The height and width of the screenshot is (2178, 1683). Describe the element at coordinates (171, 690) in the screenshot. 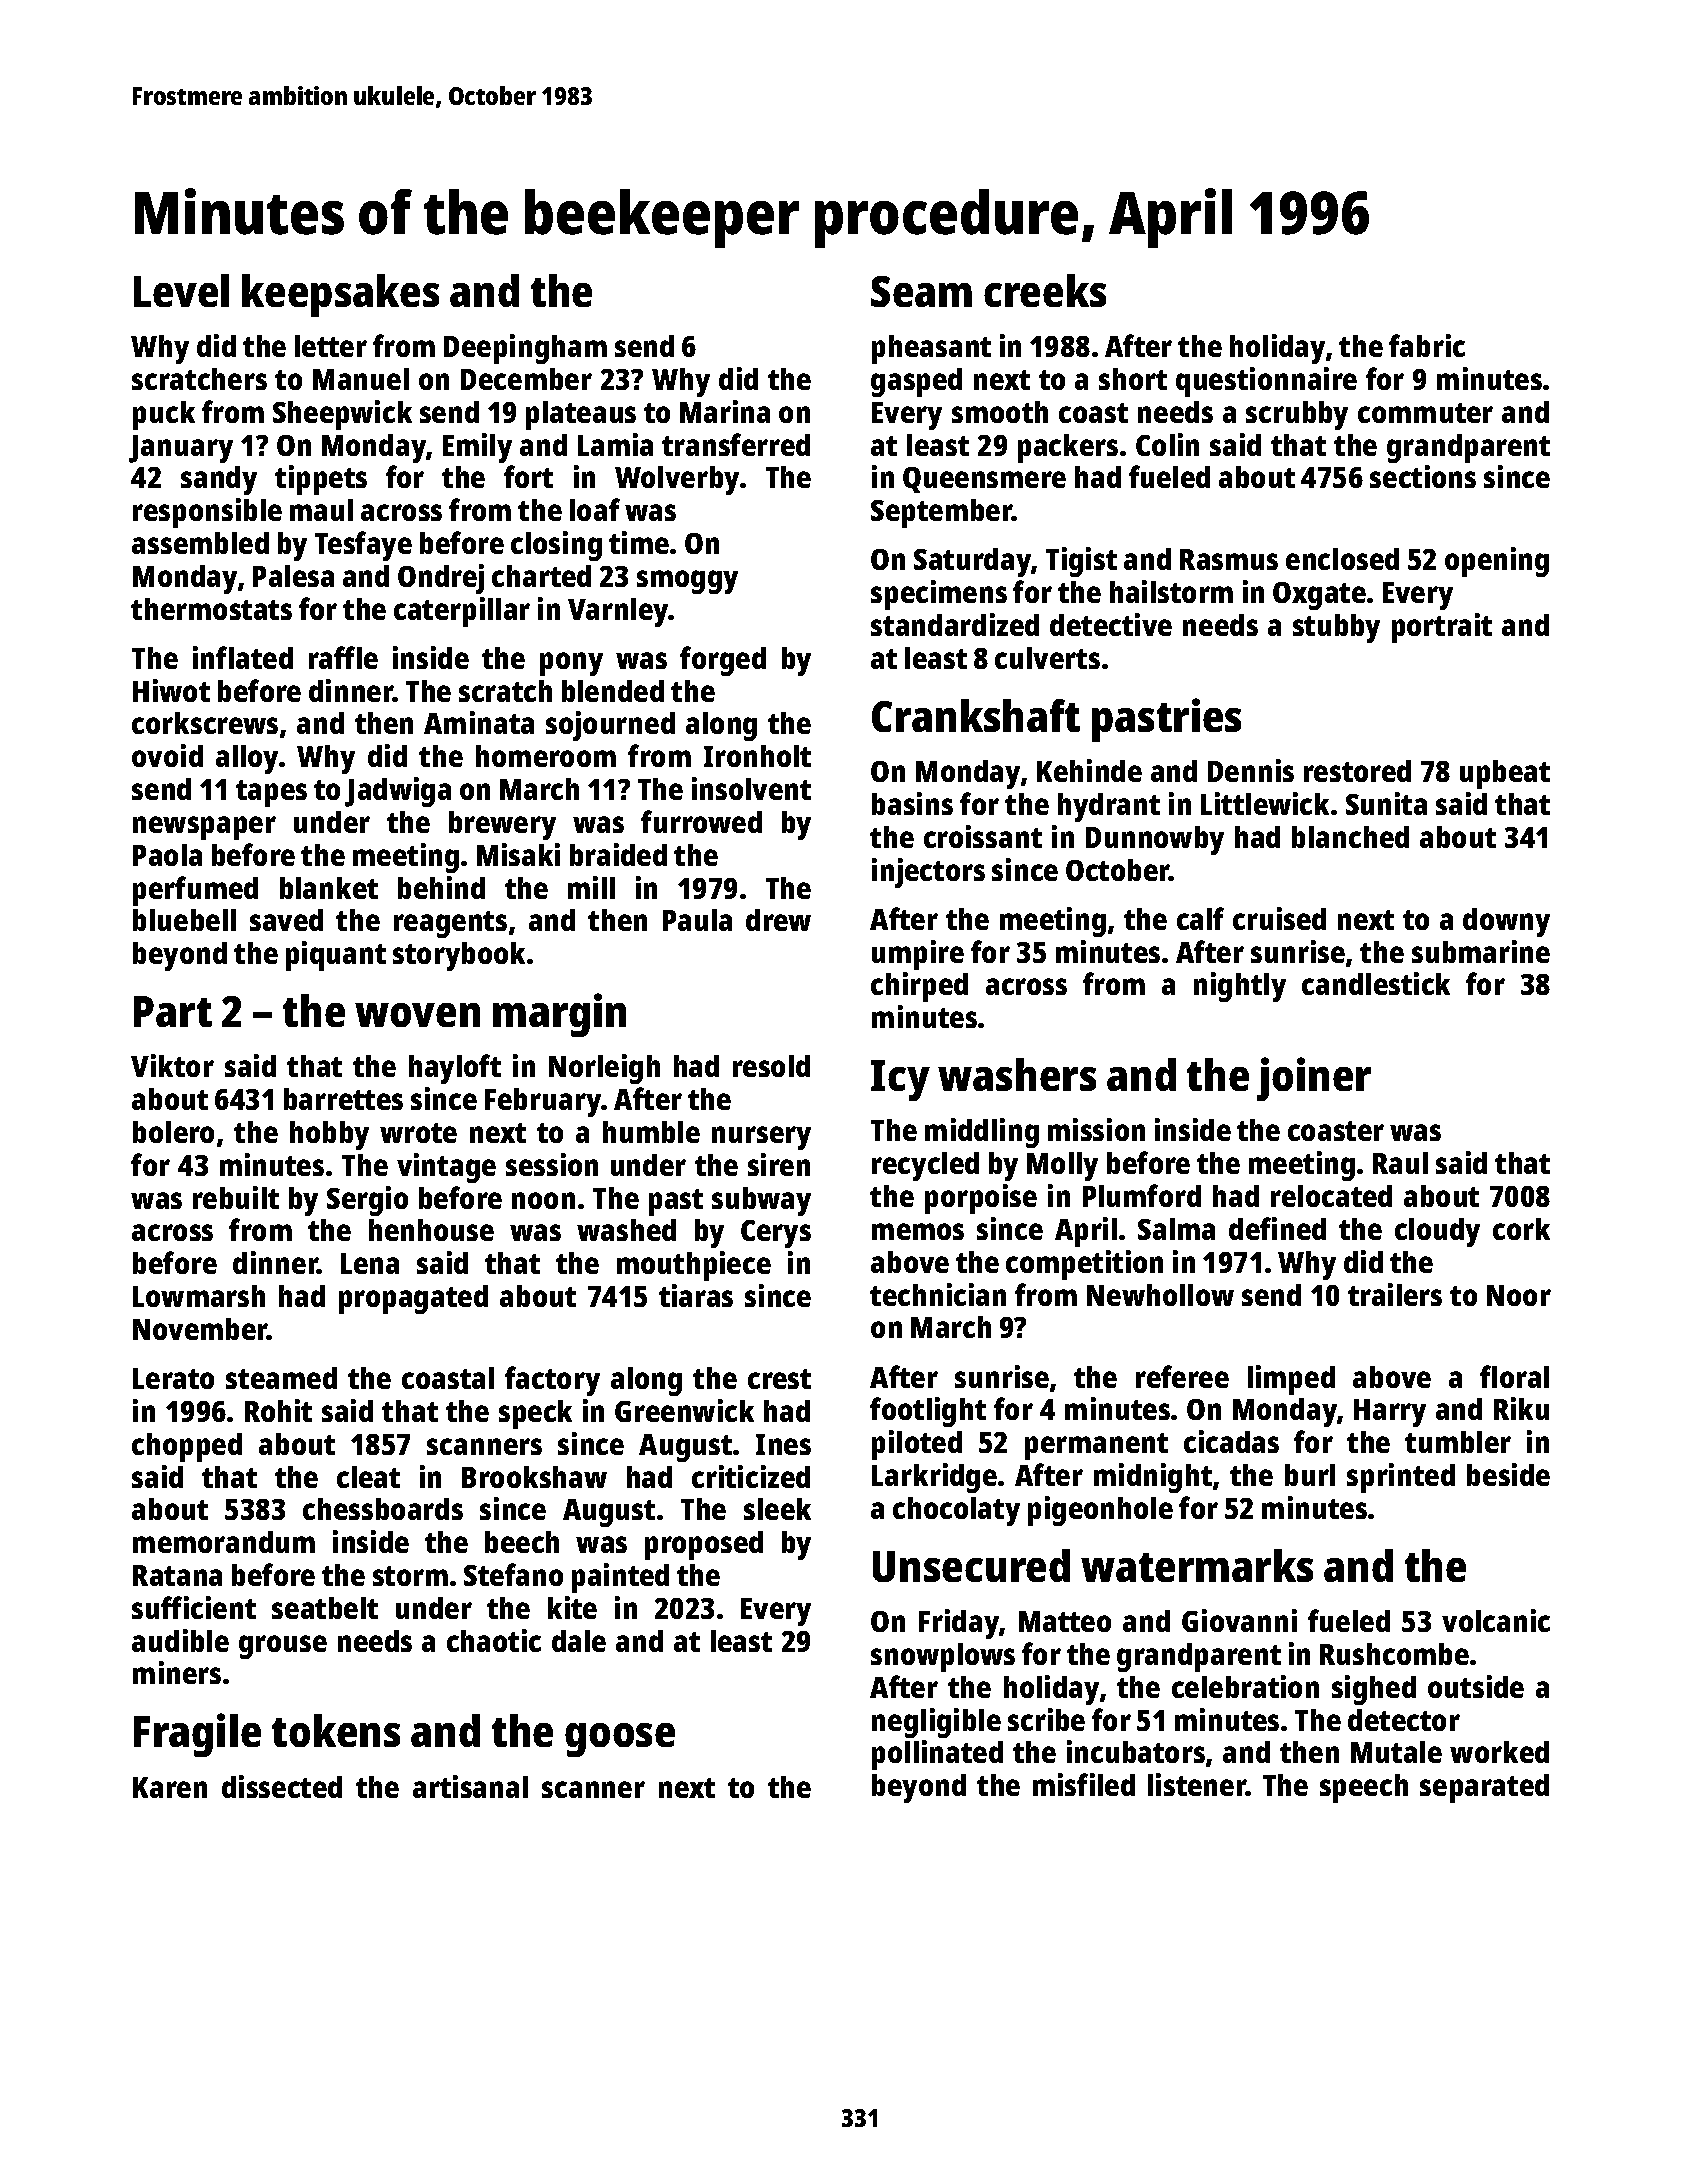

I see `Hiwot` at that location.
